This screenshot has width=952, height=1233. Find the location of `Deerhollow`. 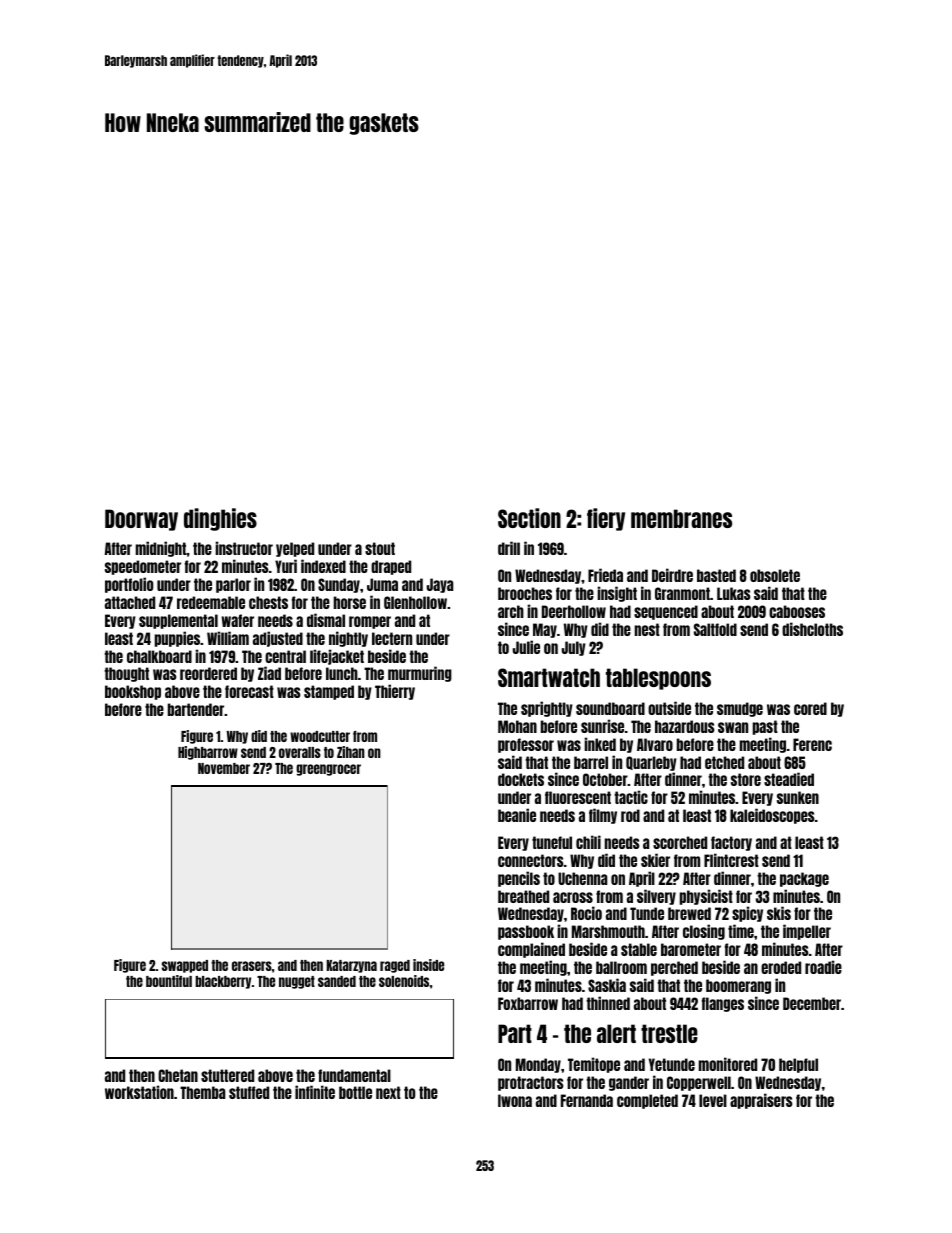

Deerhollow is located at coordinates (574, 611).
